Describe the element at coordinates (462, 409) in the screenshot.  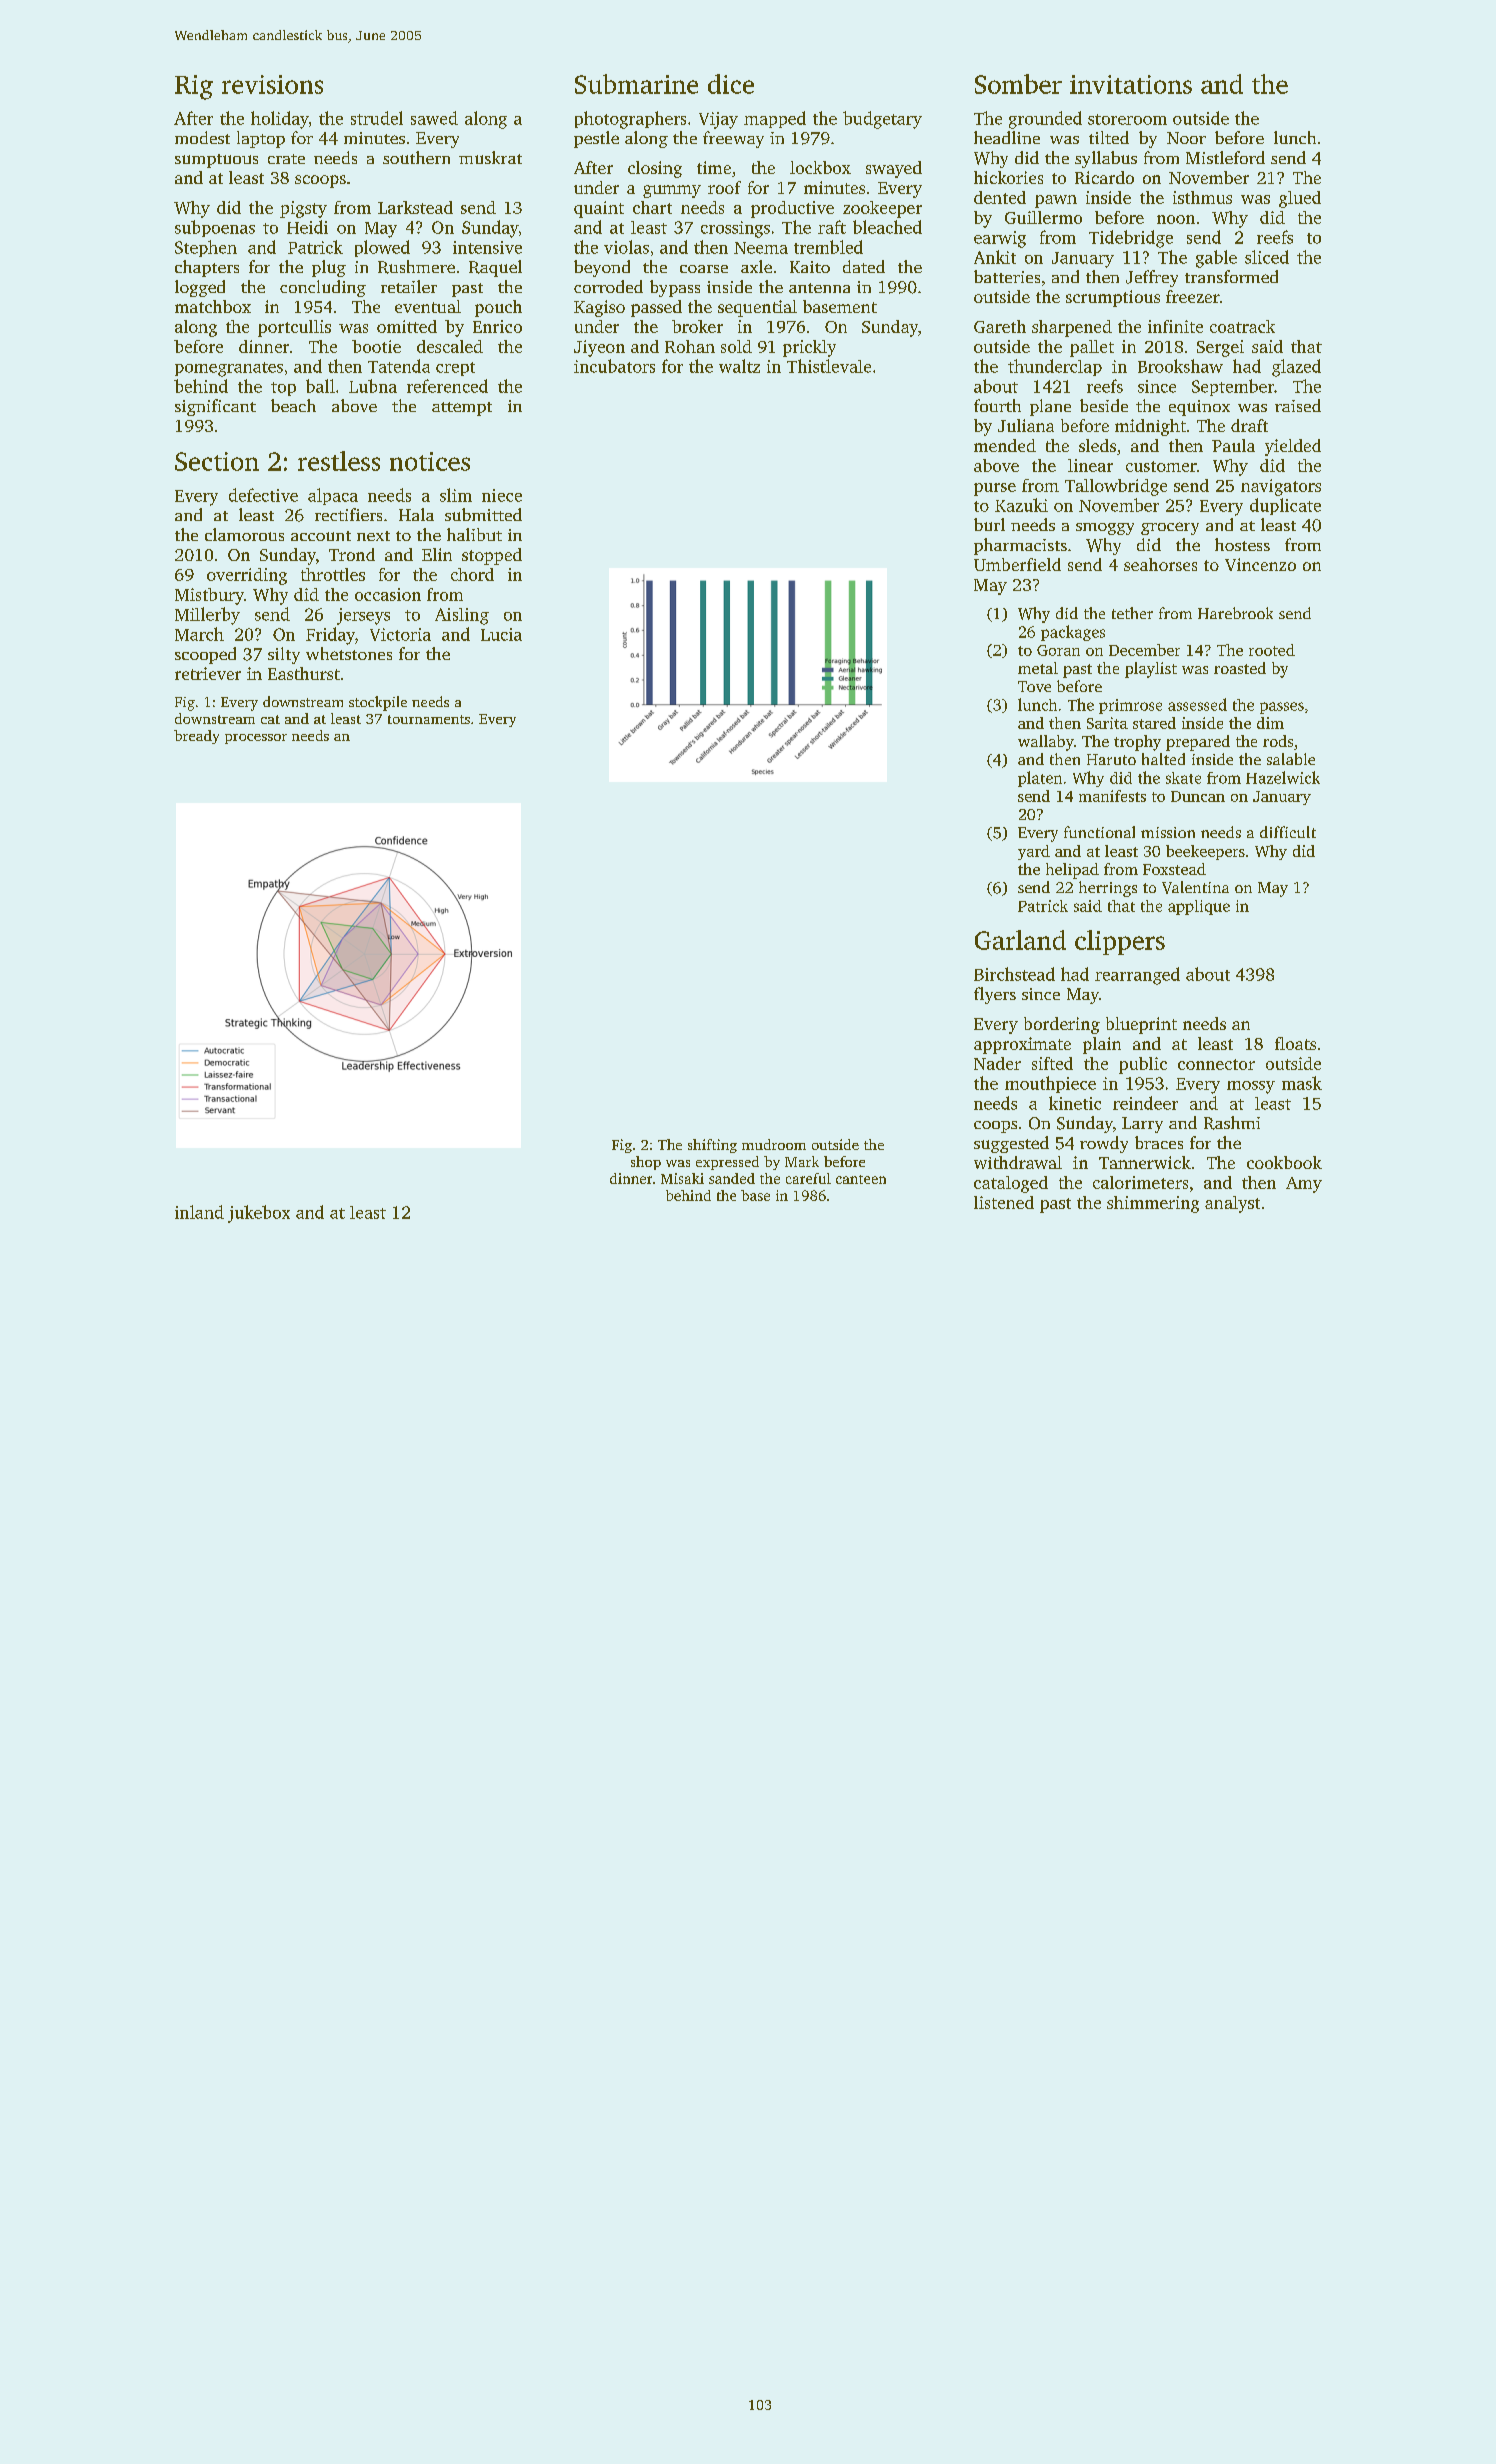
I see `attempt` at that location.
